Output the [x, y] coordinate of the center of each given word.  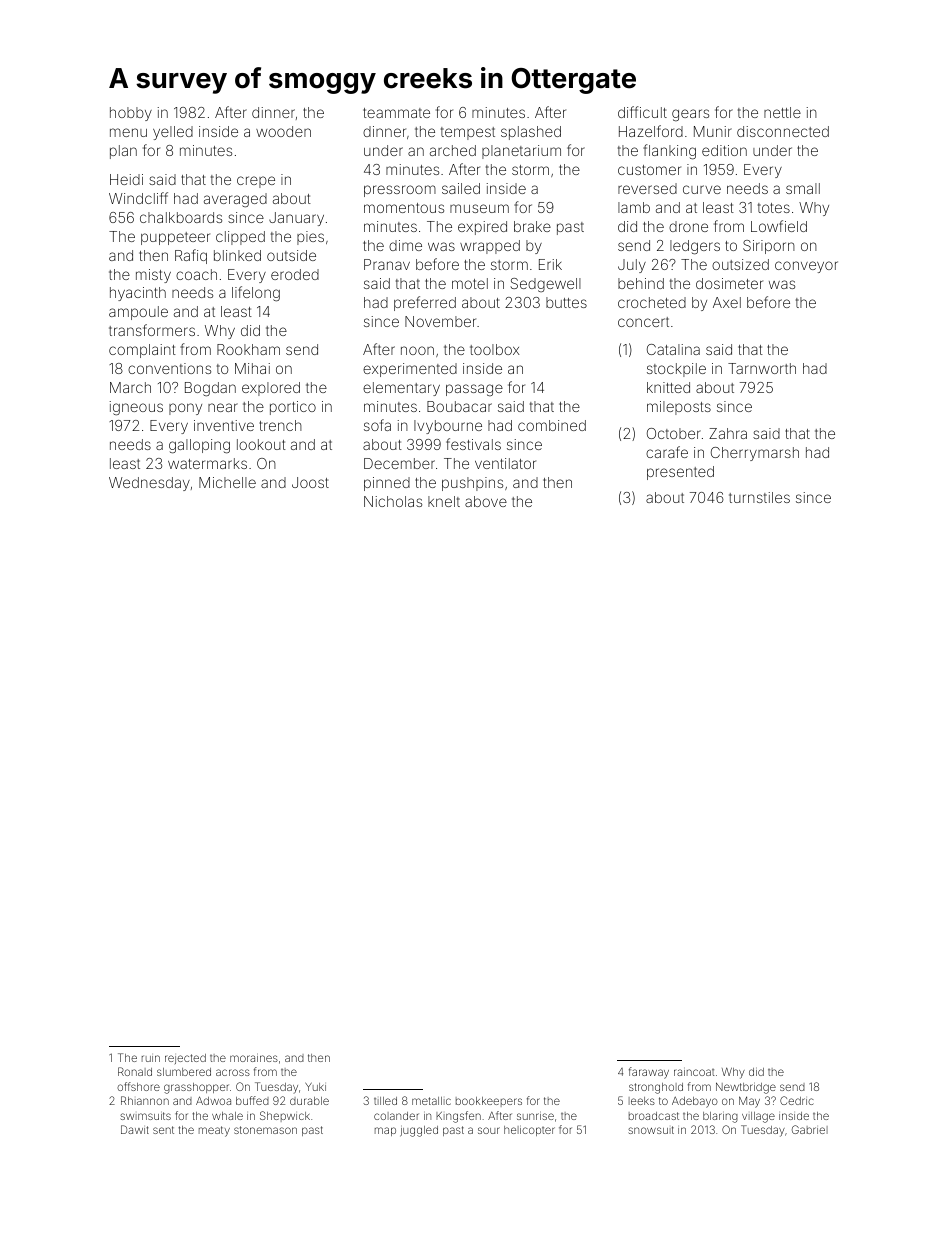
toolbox [495, 349]
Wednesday [149, 484]
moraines [254, 1057]
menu [128, 132]
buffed [252, 1100]
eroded [295, 274]
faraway [649, 1073]
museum [479, 208]
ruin [151, 1058]
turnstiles [759, 497]
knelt [444, 501]
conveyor [806, 267]
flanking [669, 152]
